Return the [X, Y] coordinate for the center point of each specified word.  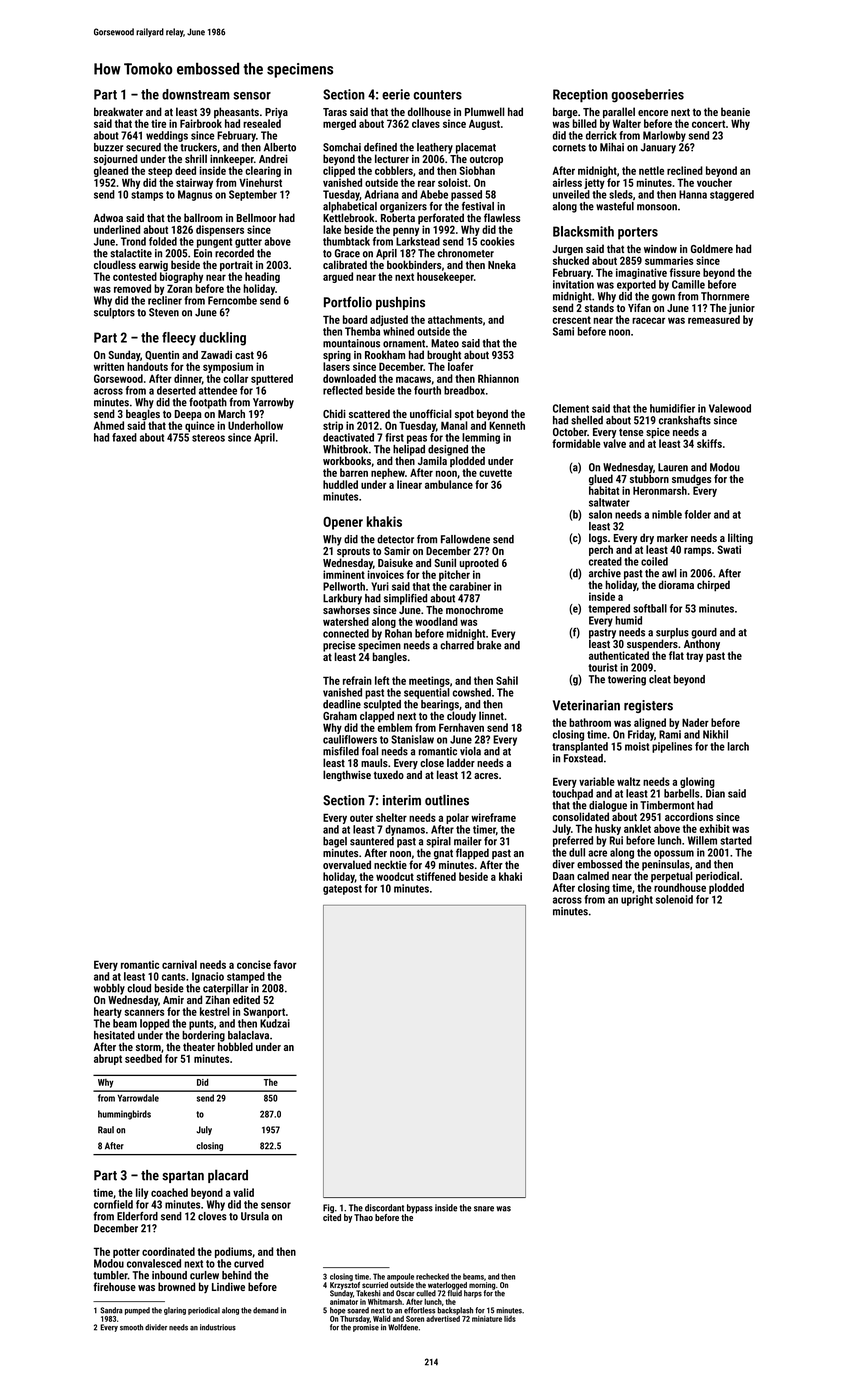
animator [344, 1302]
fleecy [179, 339]
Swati [729, 549]
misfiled [341, 751]
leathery [435, 148]
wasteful [615, 206]
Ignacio [208, 977]
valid [243, 1192]
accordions [689, 816]
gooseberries [648, 96]
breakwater [118, 111]
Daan [563, 876]
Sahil [507, 680]
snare [484, 1209]
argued [338, 277]
